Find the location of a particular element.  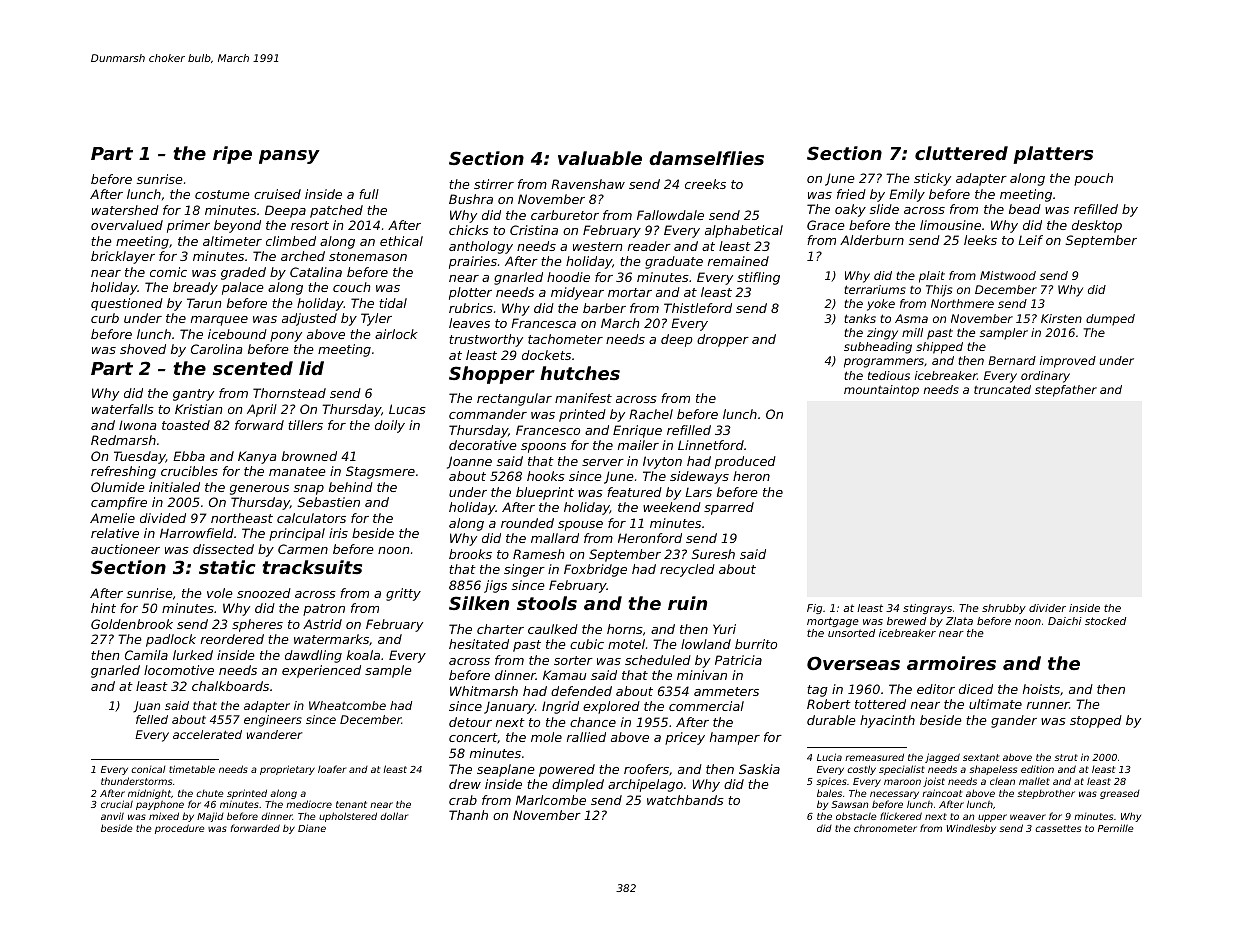

divider is located at coordinates (1047, 608).
